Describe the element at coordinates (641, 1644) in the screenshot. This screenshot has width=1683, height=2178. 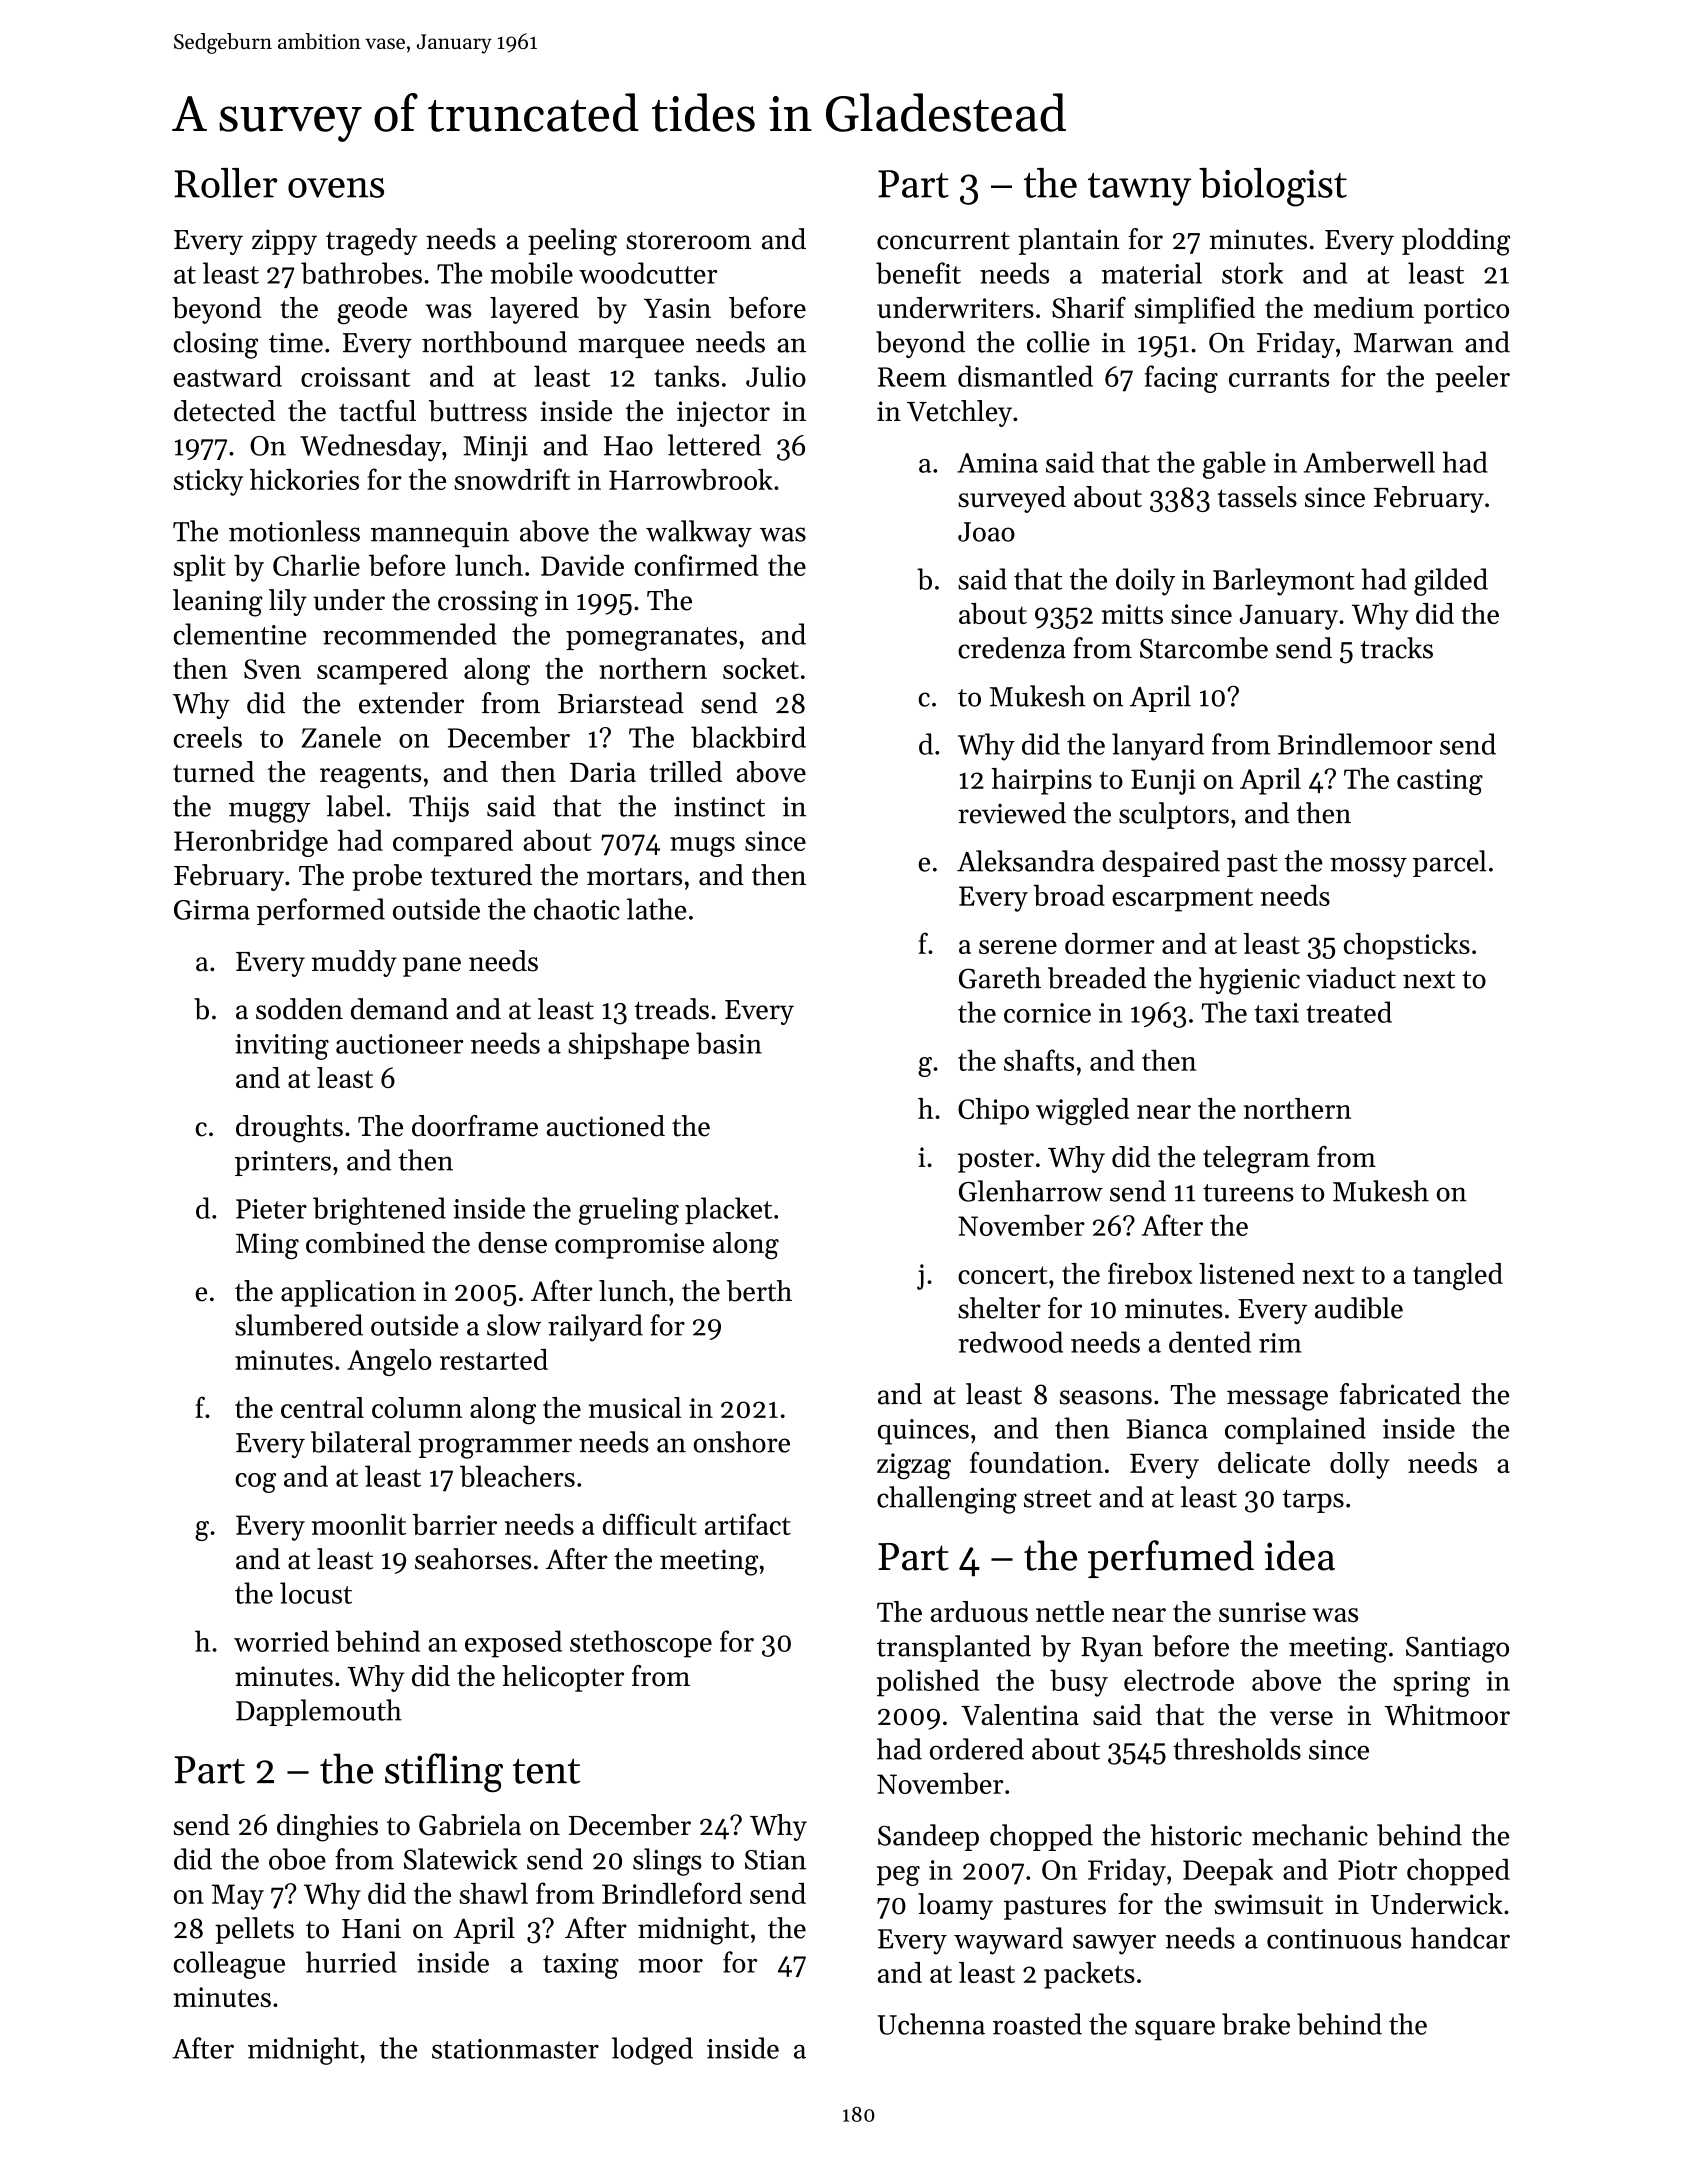
I see `stethoscope` at that location.
